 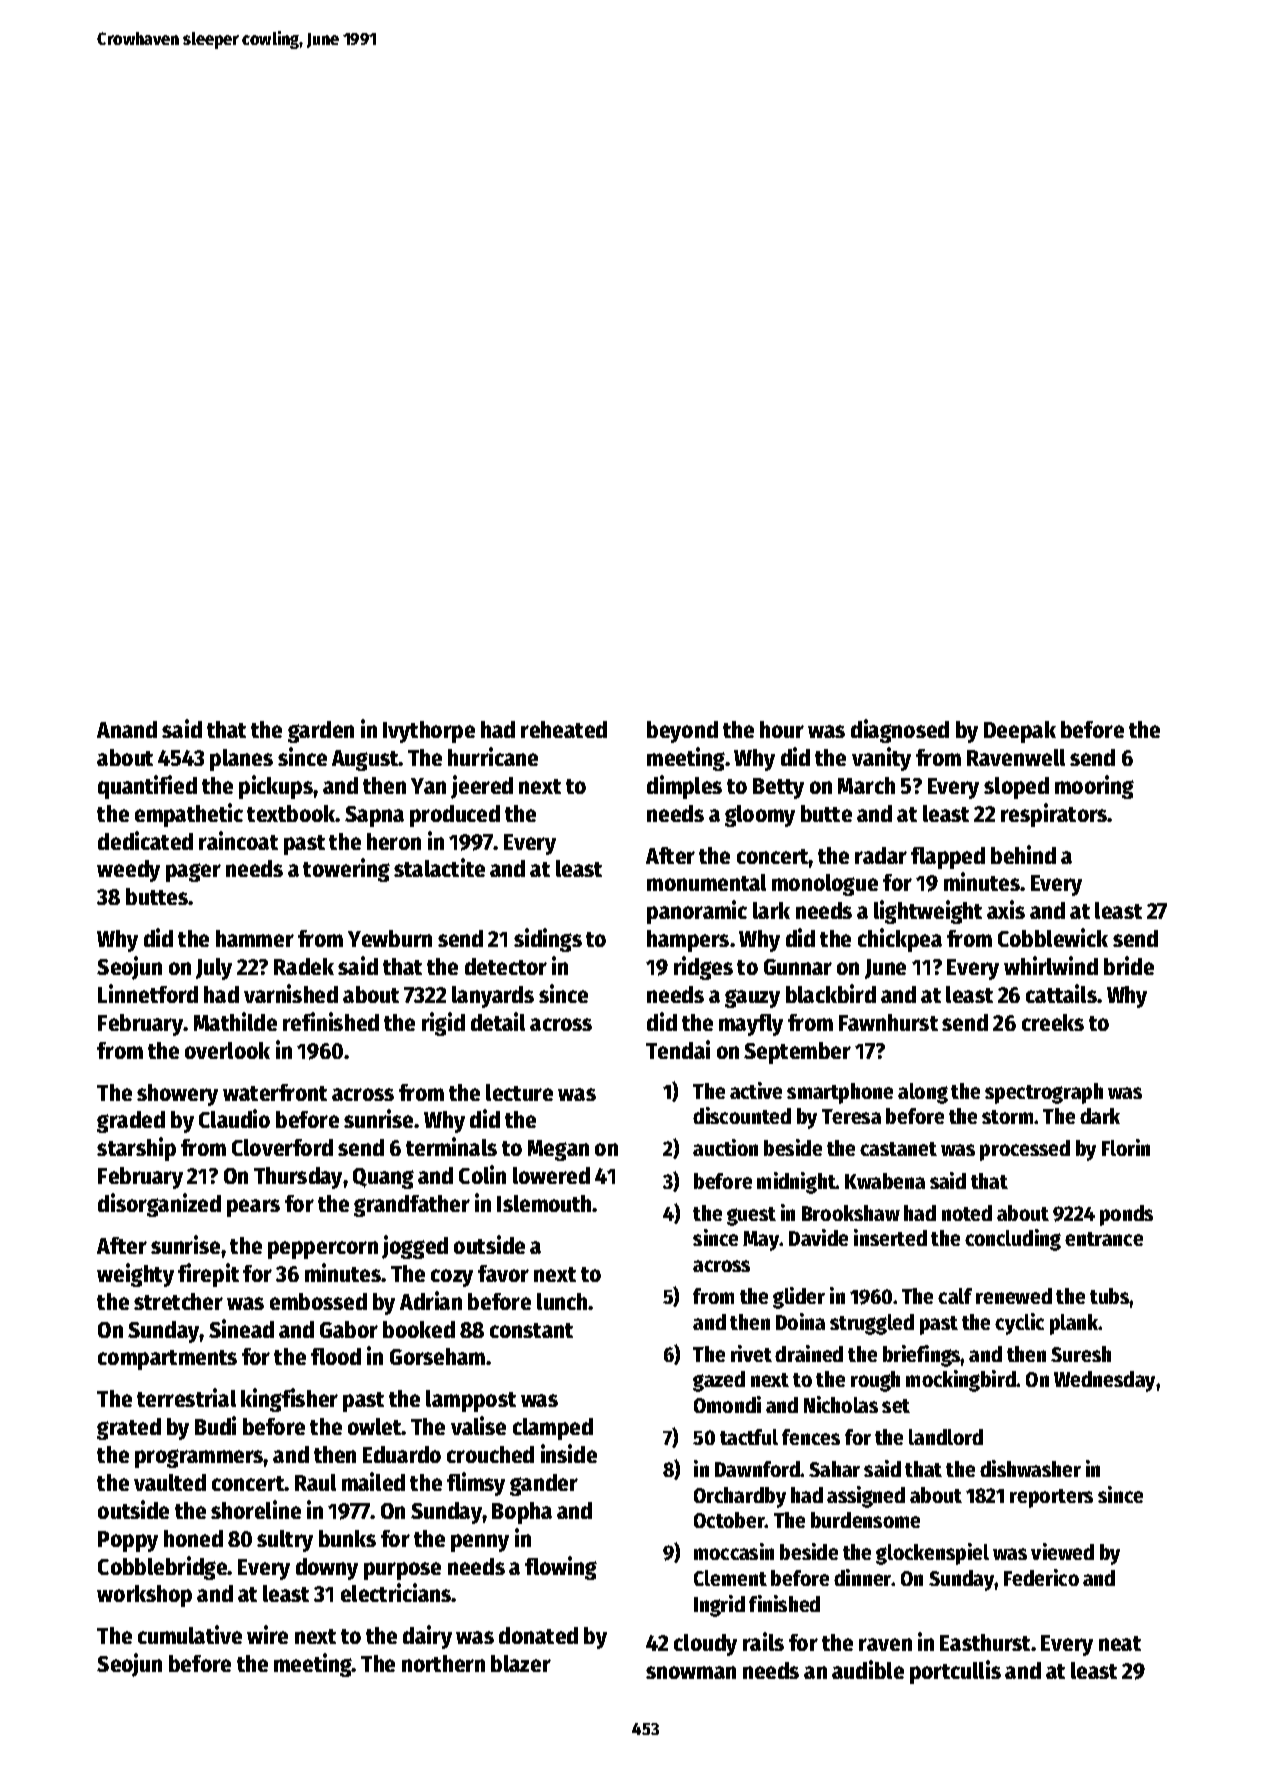 What do you see at coordinates (493, 756) in the screenshot?
I see `hurricane` at bounding box center [493, 756].
